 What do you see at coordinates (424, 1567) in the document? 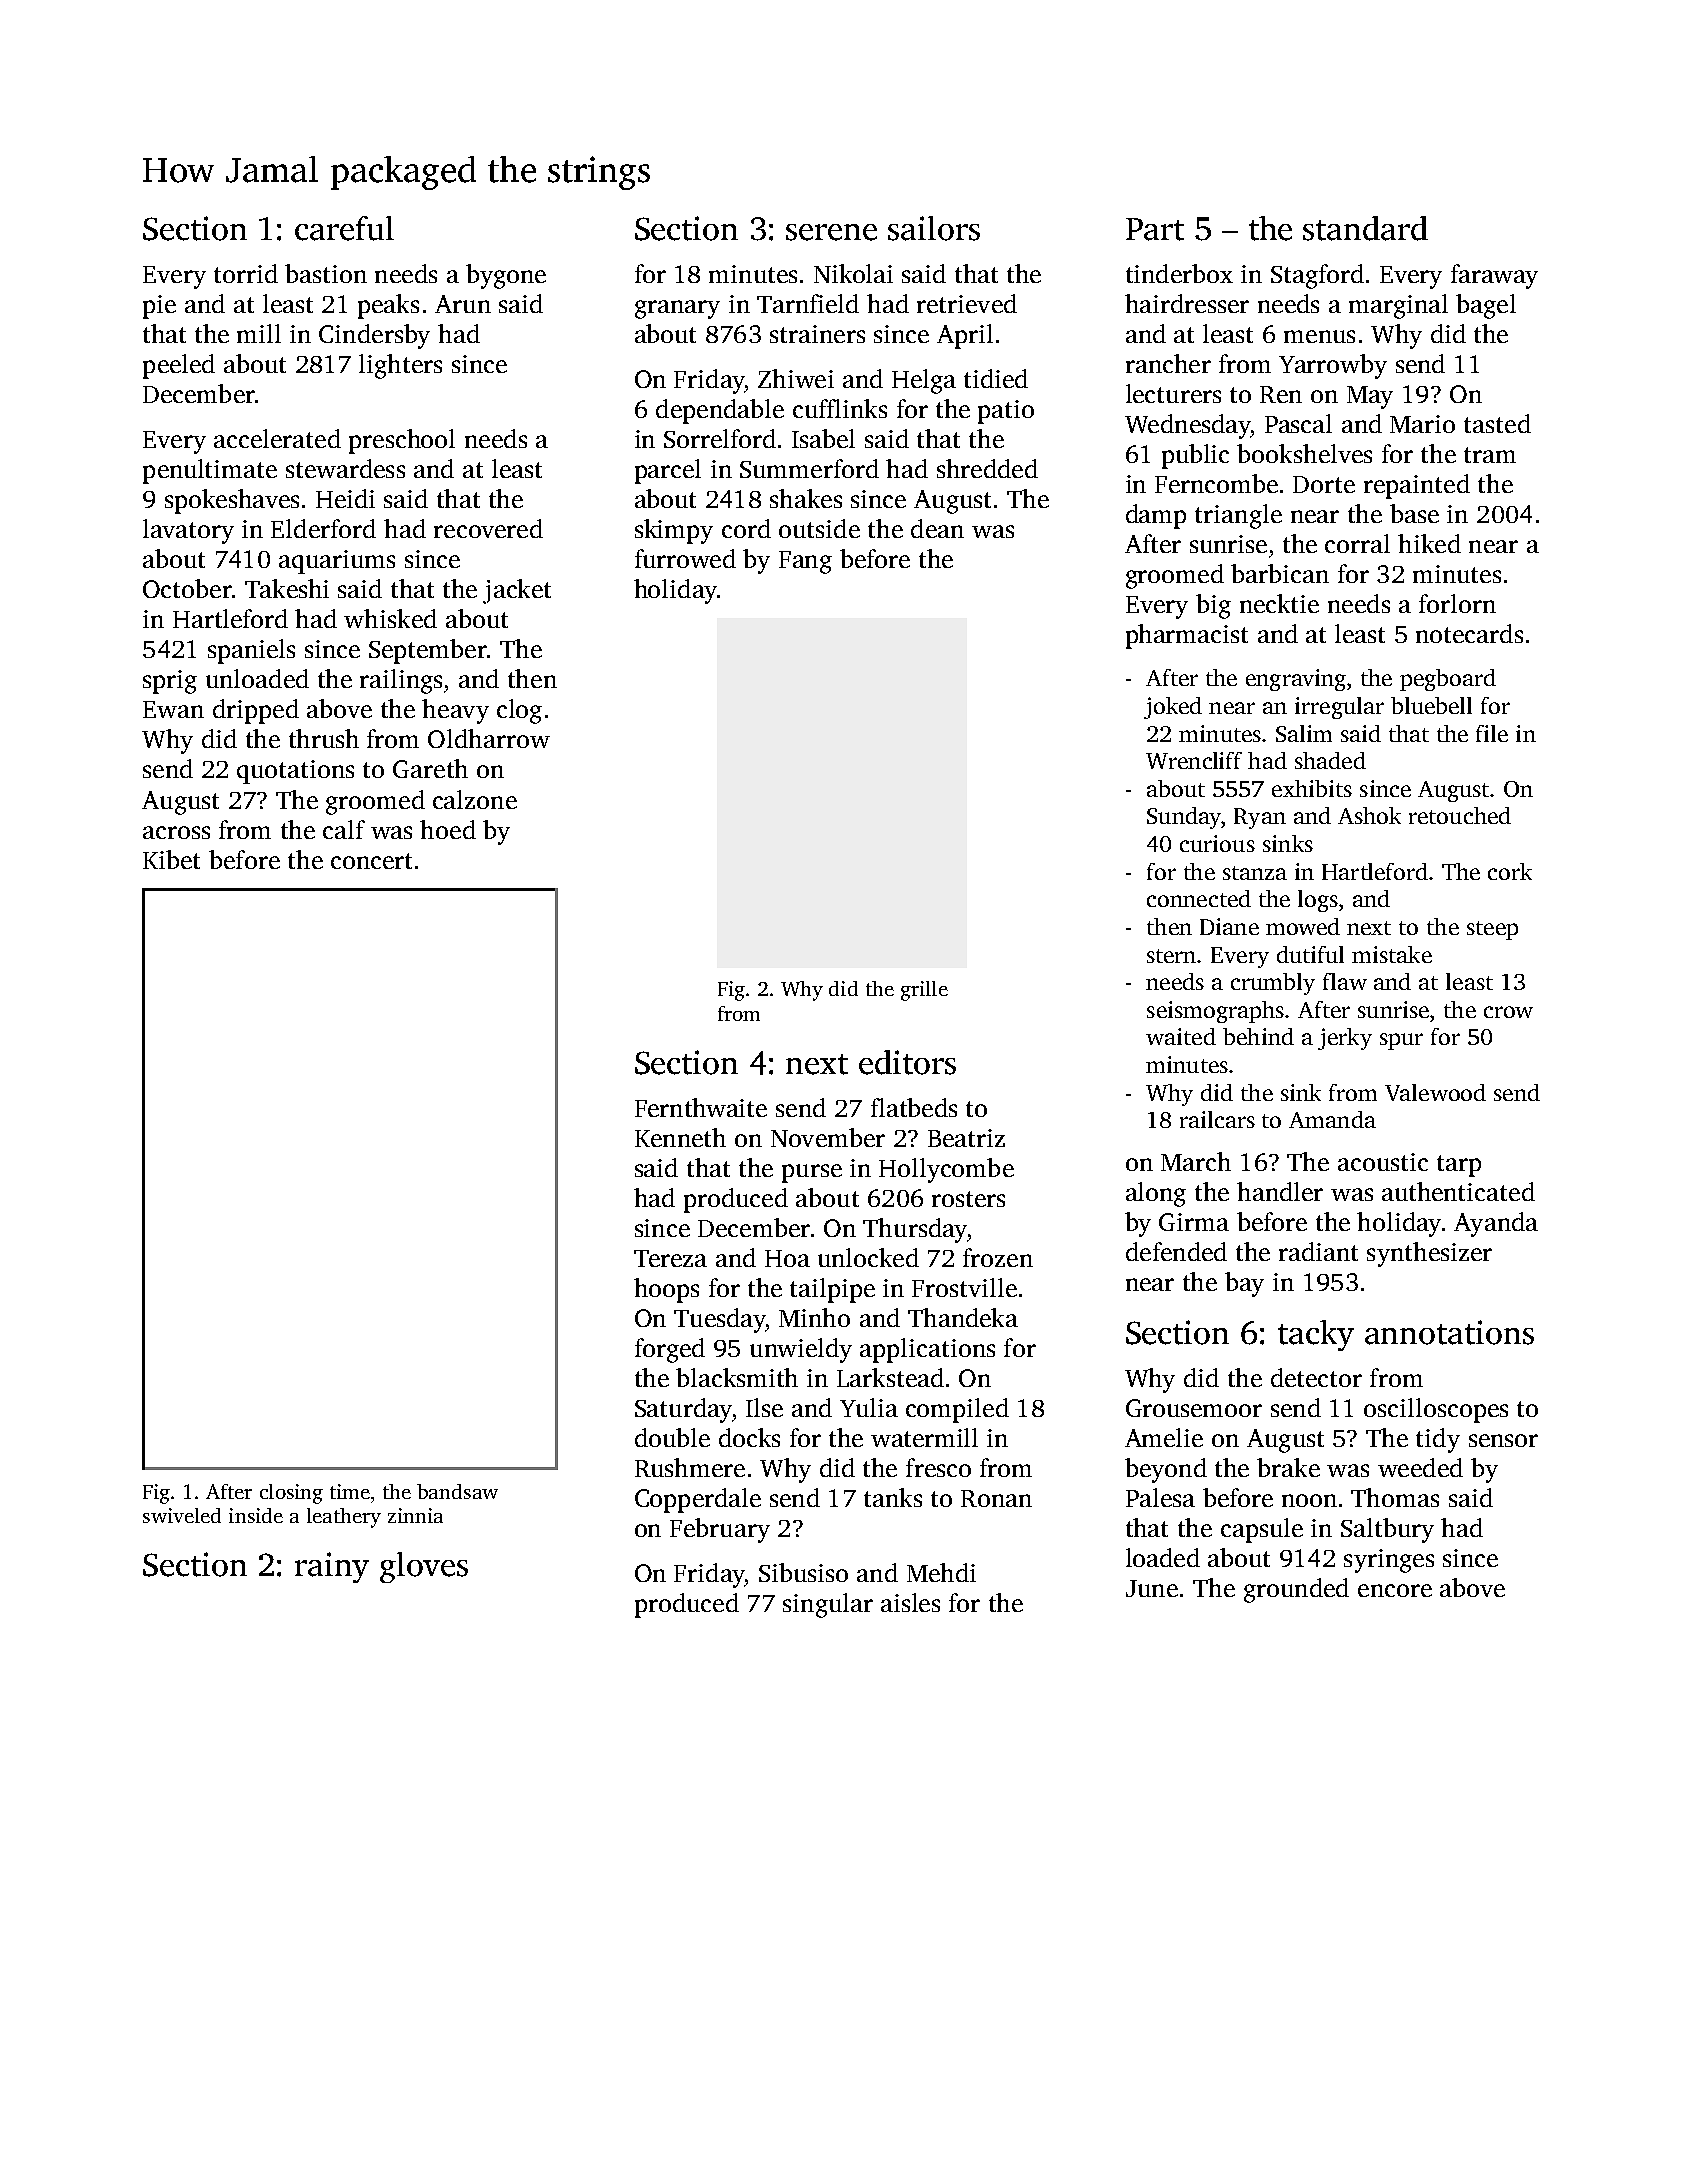
I see `gloves` at bounding box center [424, 1567].
